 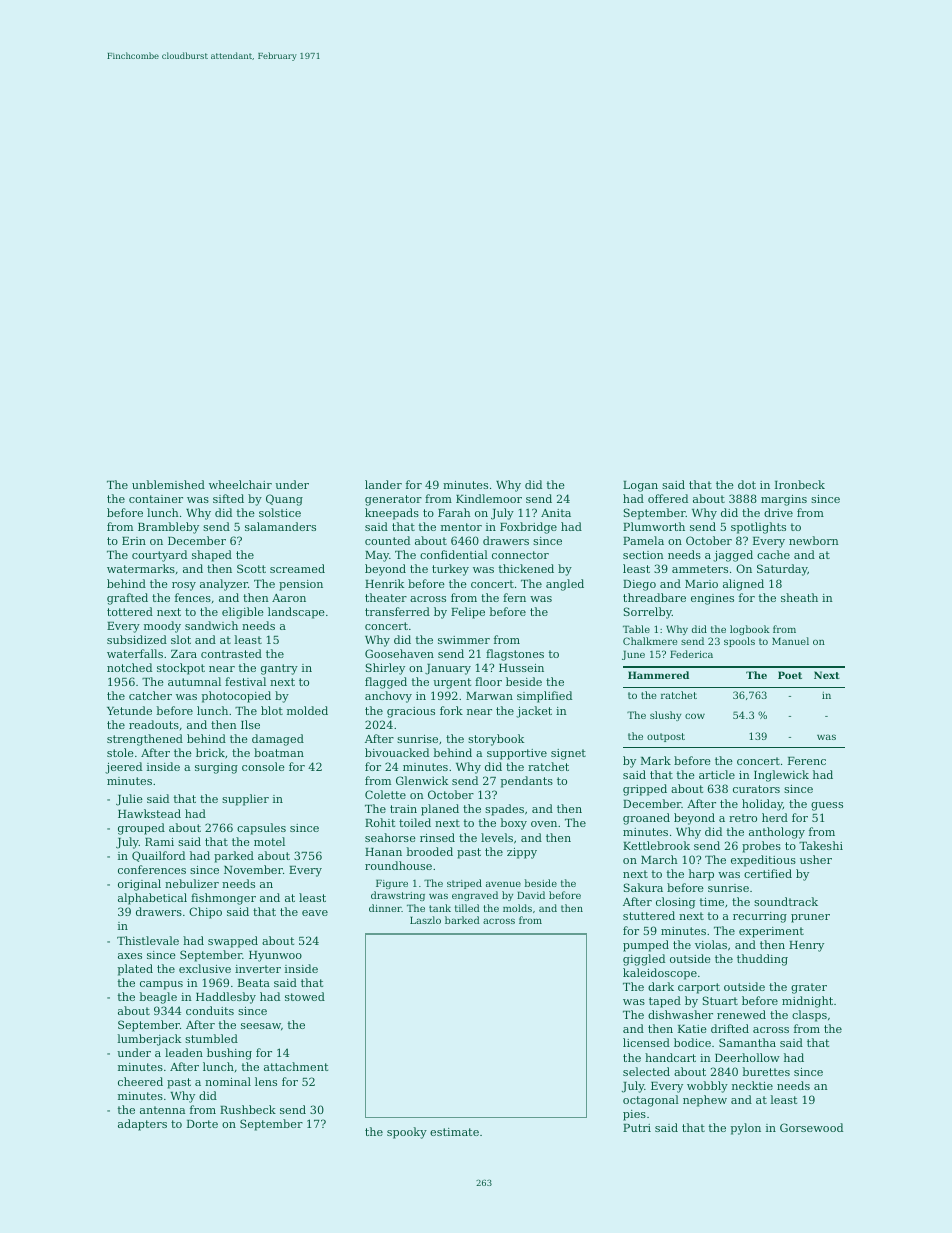 I want to click on Brambleby, so click(x=168, y=528).
